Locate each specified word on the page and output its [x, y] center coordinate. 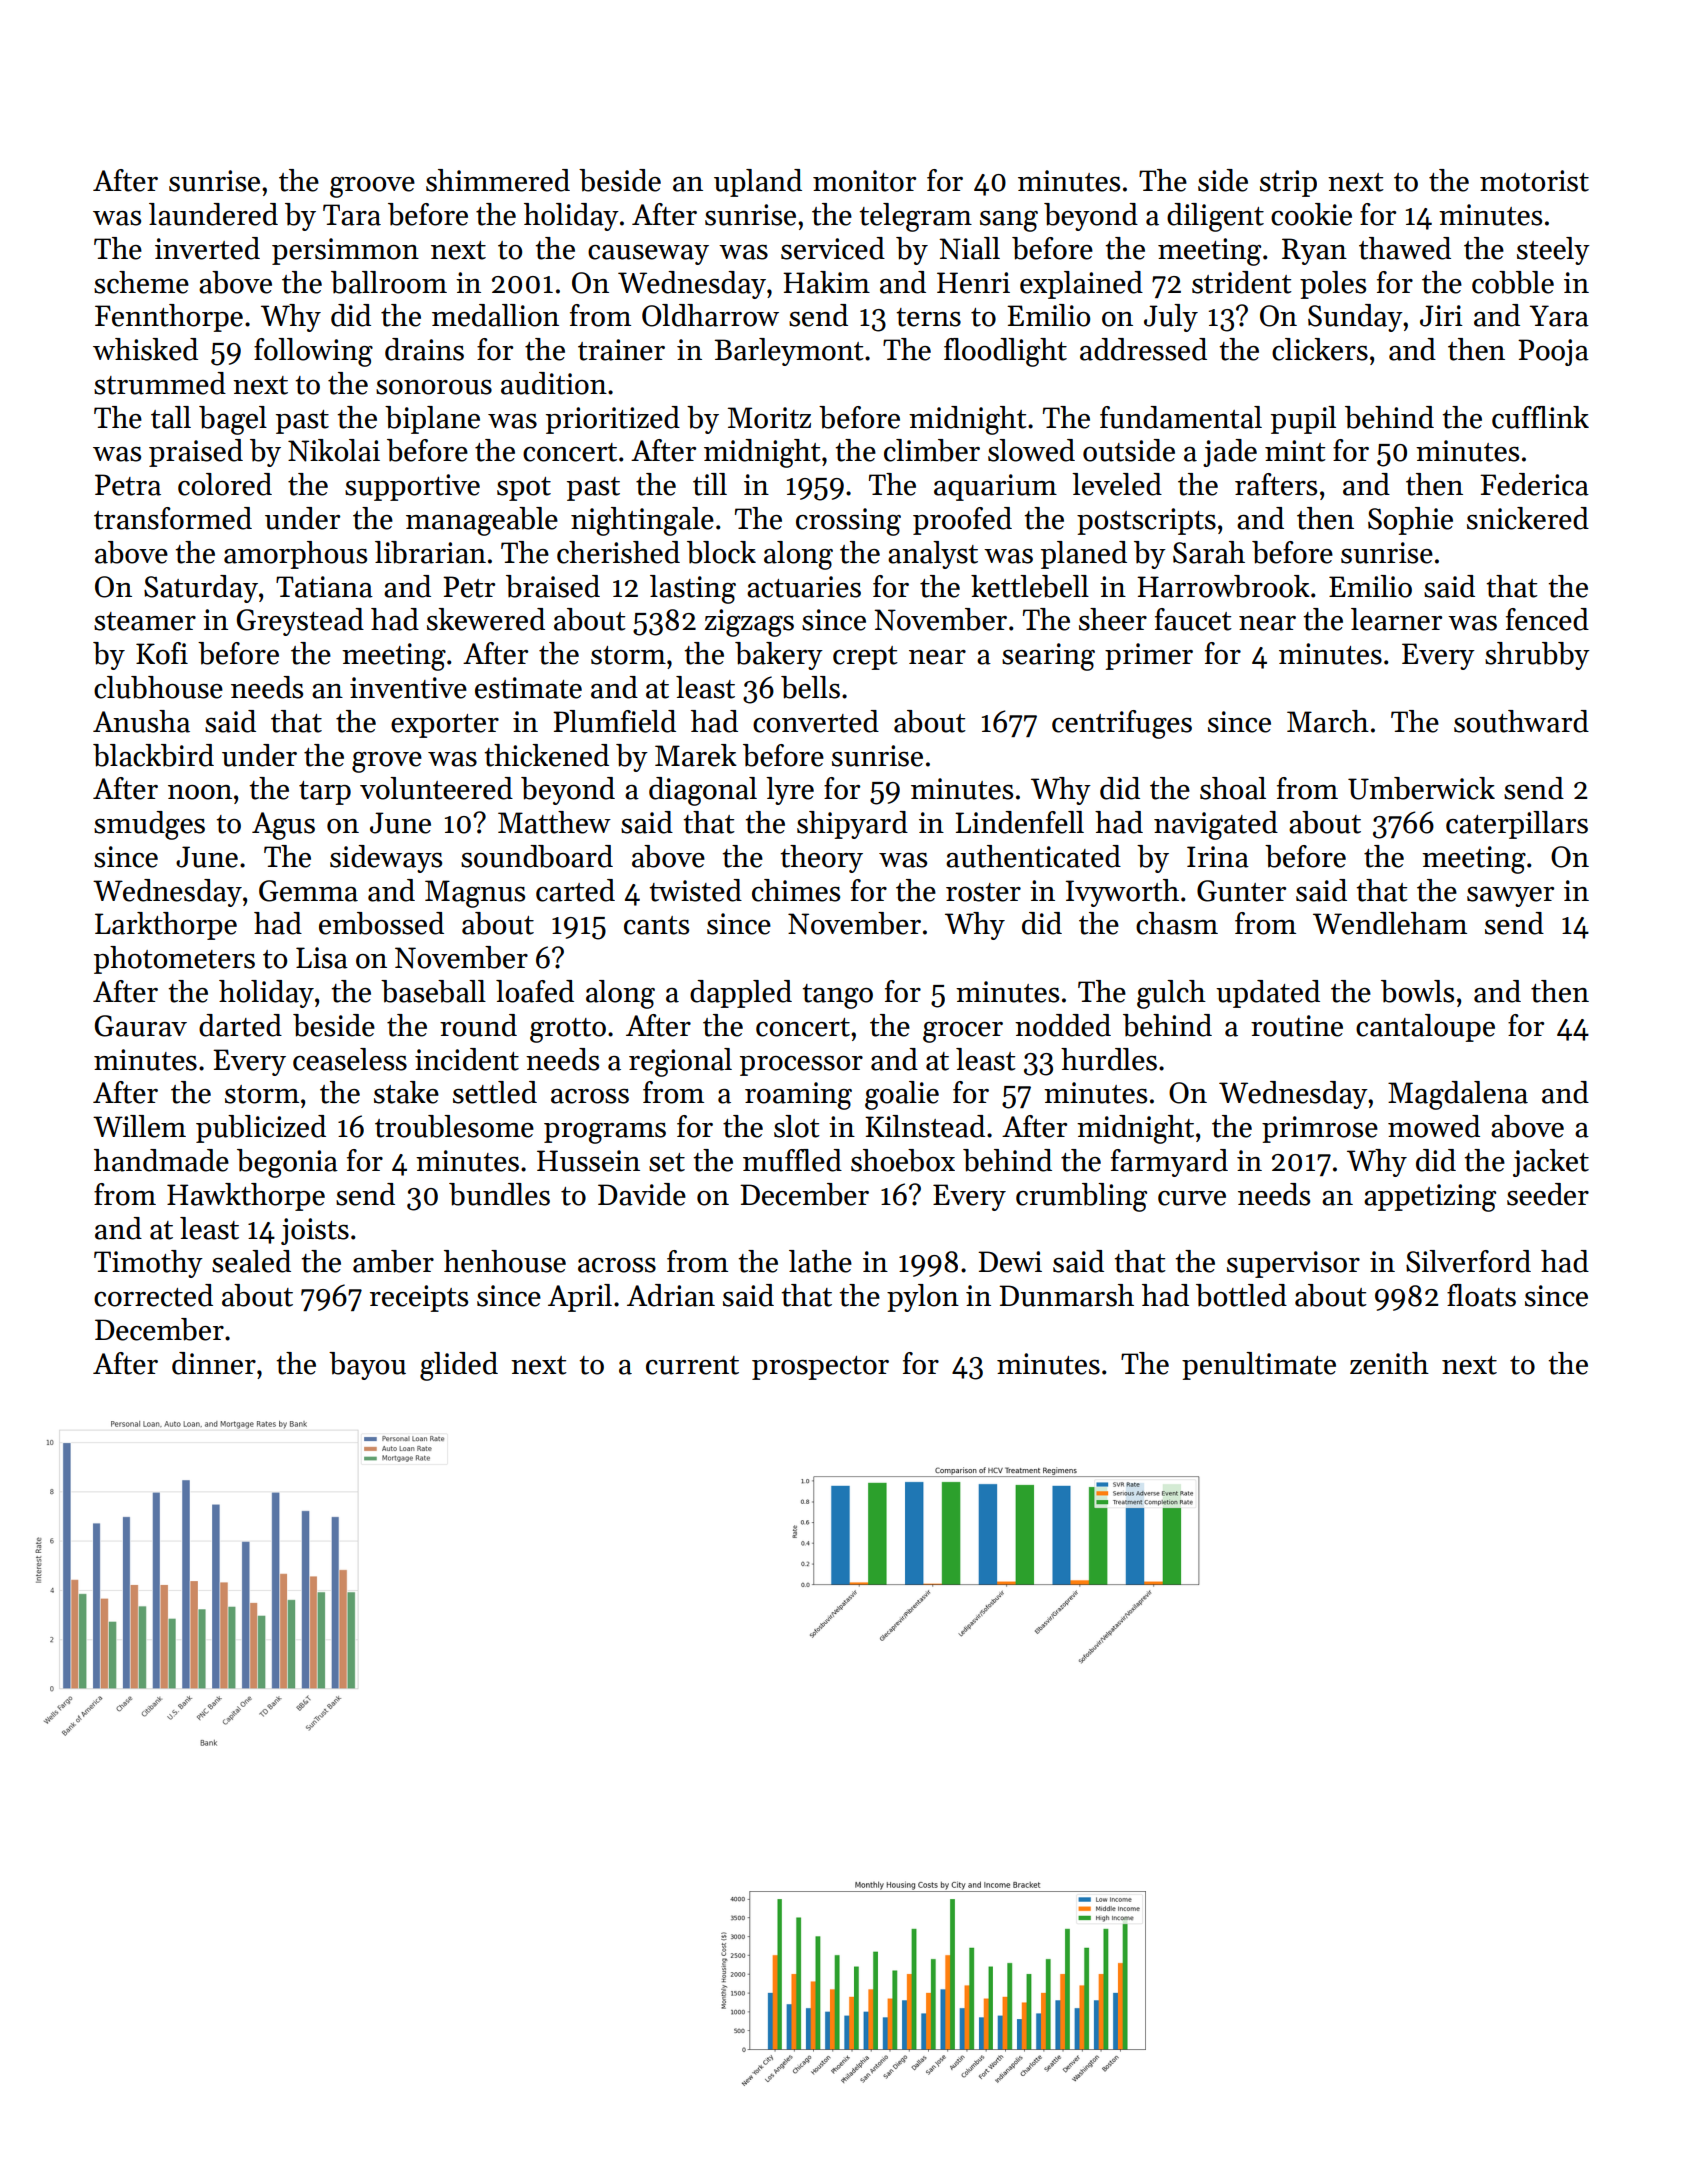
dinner [214, 1363]
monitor [864, 181]
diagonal [703, 791]
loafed [535, 991]
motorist [1534, 181]
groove [372, 187]
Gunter [1241, 891]
